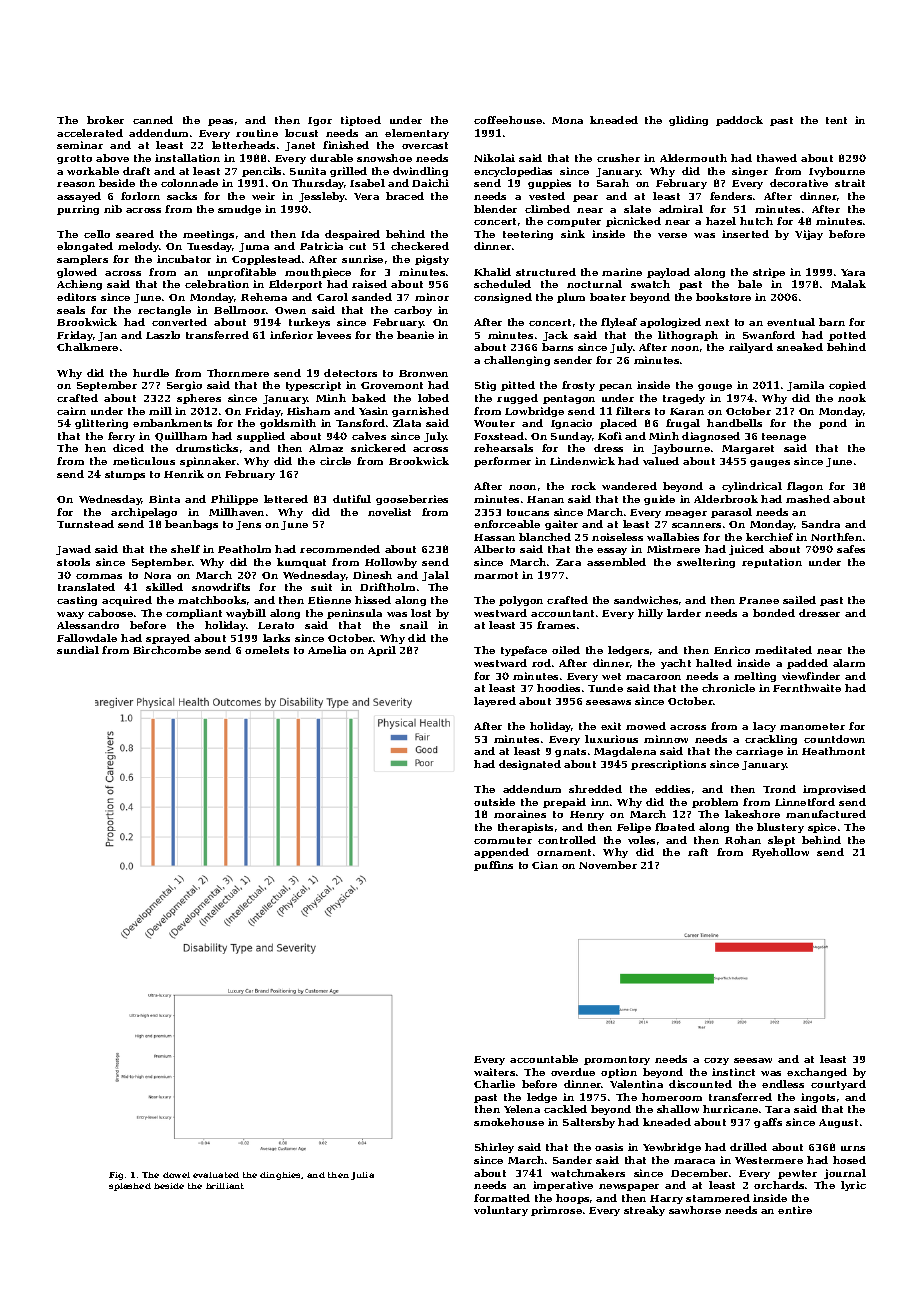  What do you see at coordinates (508, 120) in the document?
I see `coffeehouse` at bounding box center [508, 120].
